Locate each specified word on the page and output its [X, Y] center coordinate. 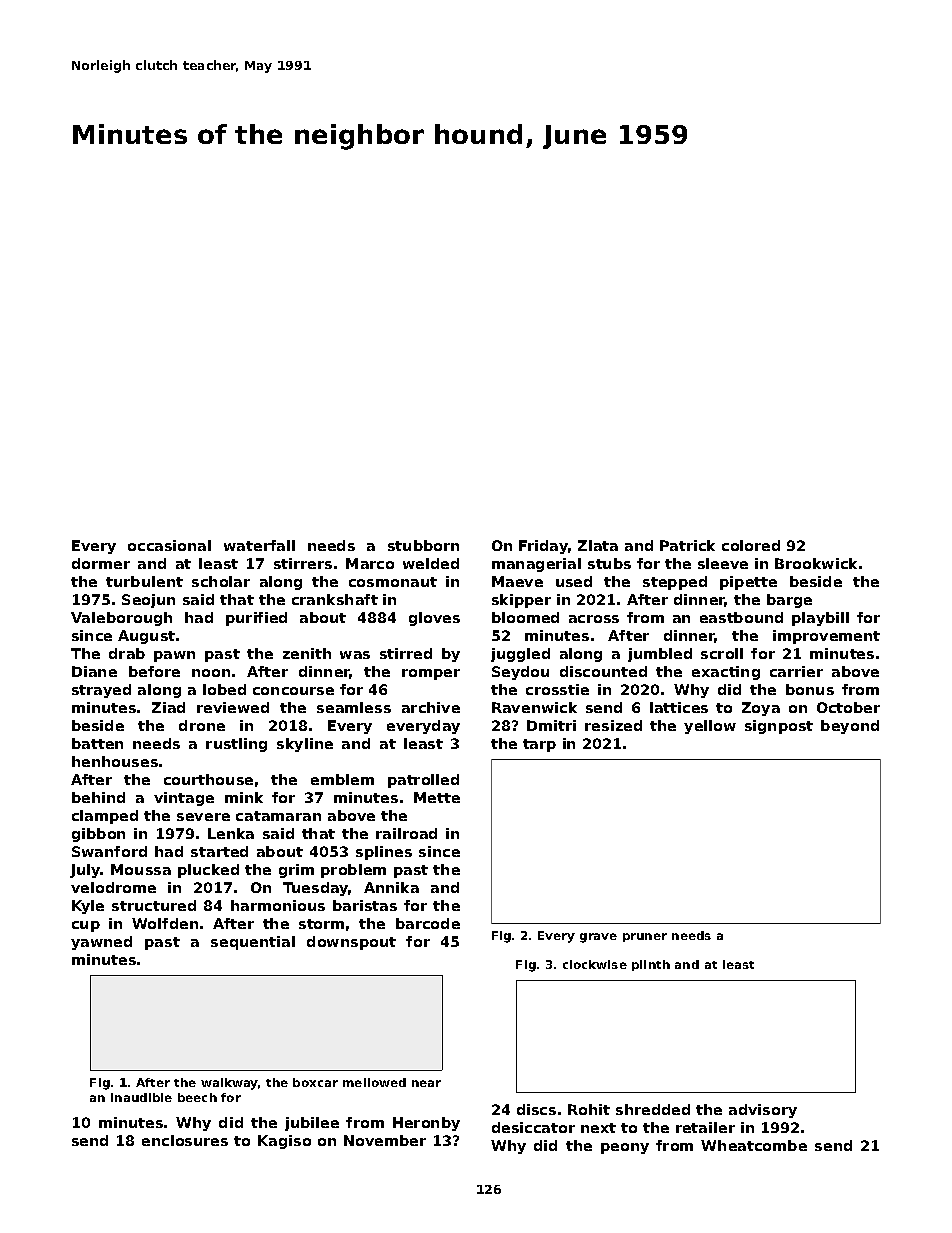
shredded [653, 1109]
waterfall [259, 545]
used [574, 581]
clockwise [595, 964]
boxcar [315, 1082]
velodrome [113, 887]
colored [751, 545]
